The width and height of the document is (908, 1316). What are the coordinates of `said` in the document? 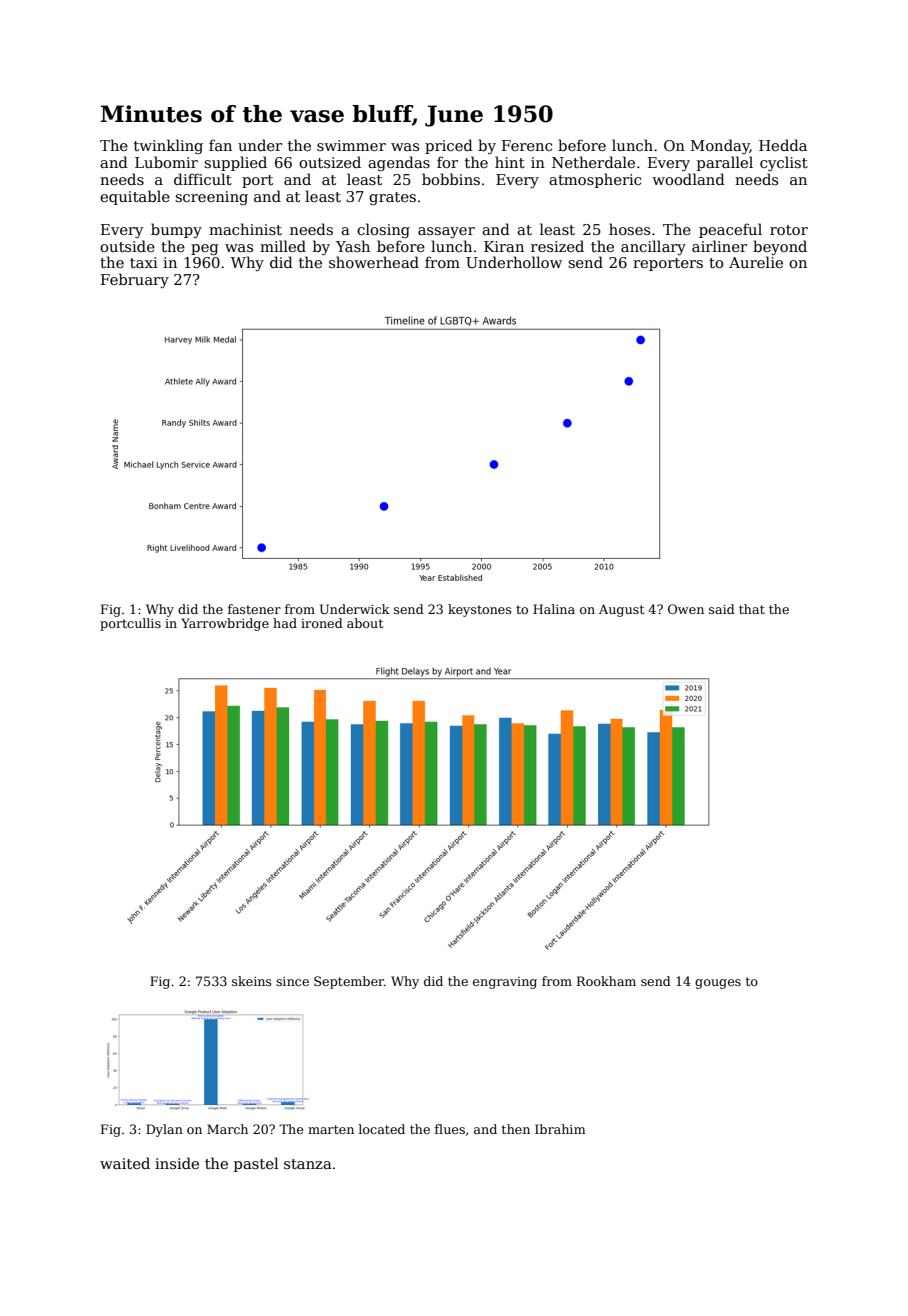 It's located at (722, 609).
